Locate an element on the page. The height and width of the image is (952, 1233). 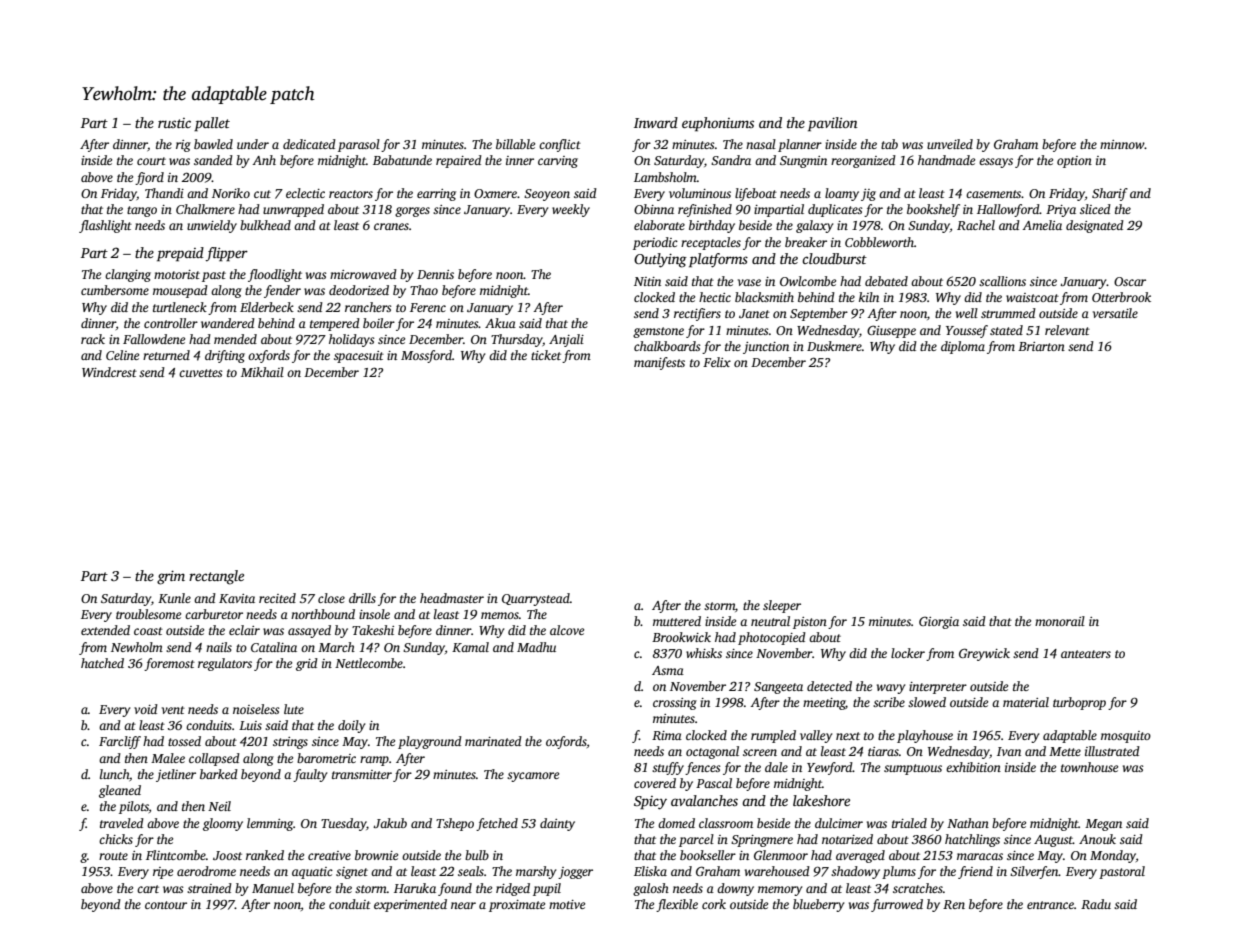
Mikhail is located at coordinates (262, 372).
